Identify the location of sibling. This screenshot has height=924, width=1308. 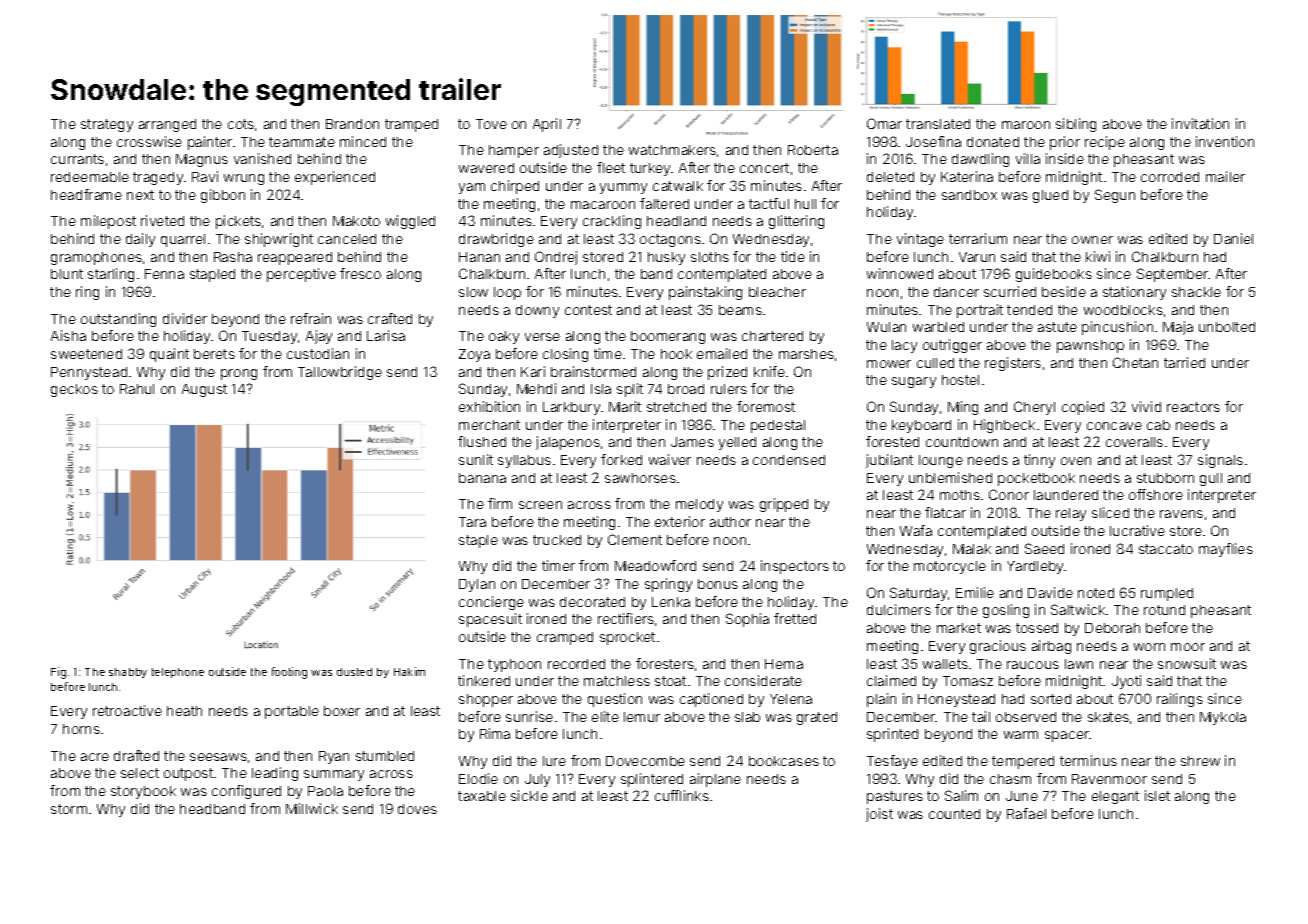
(1076, 125).
